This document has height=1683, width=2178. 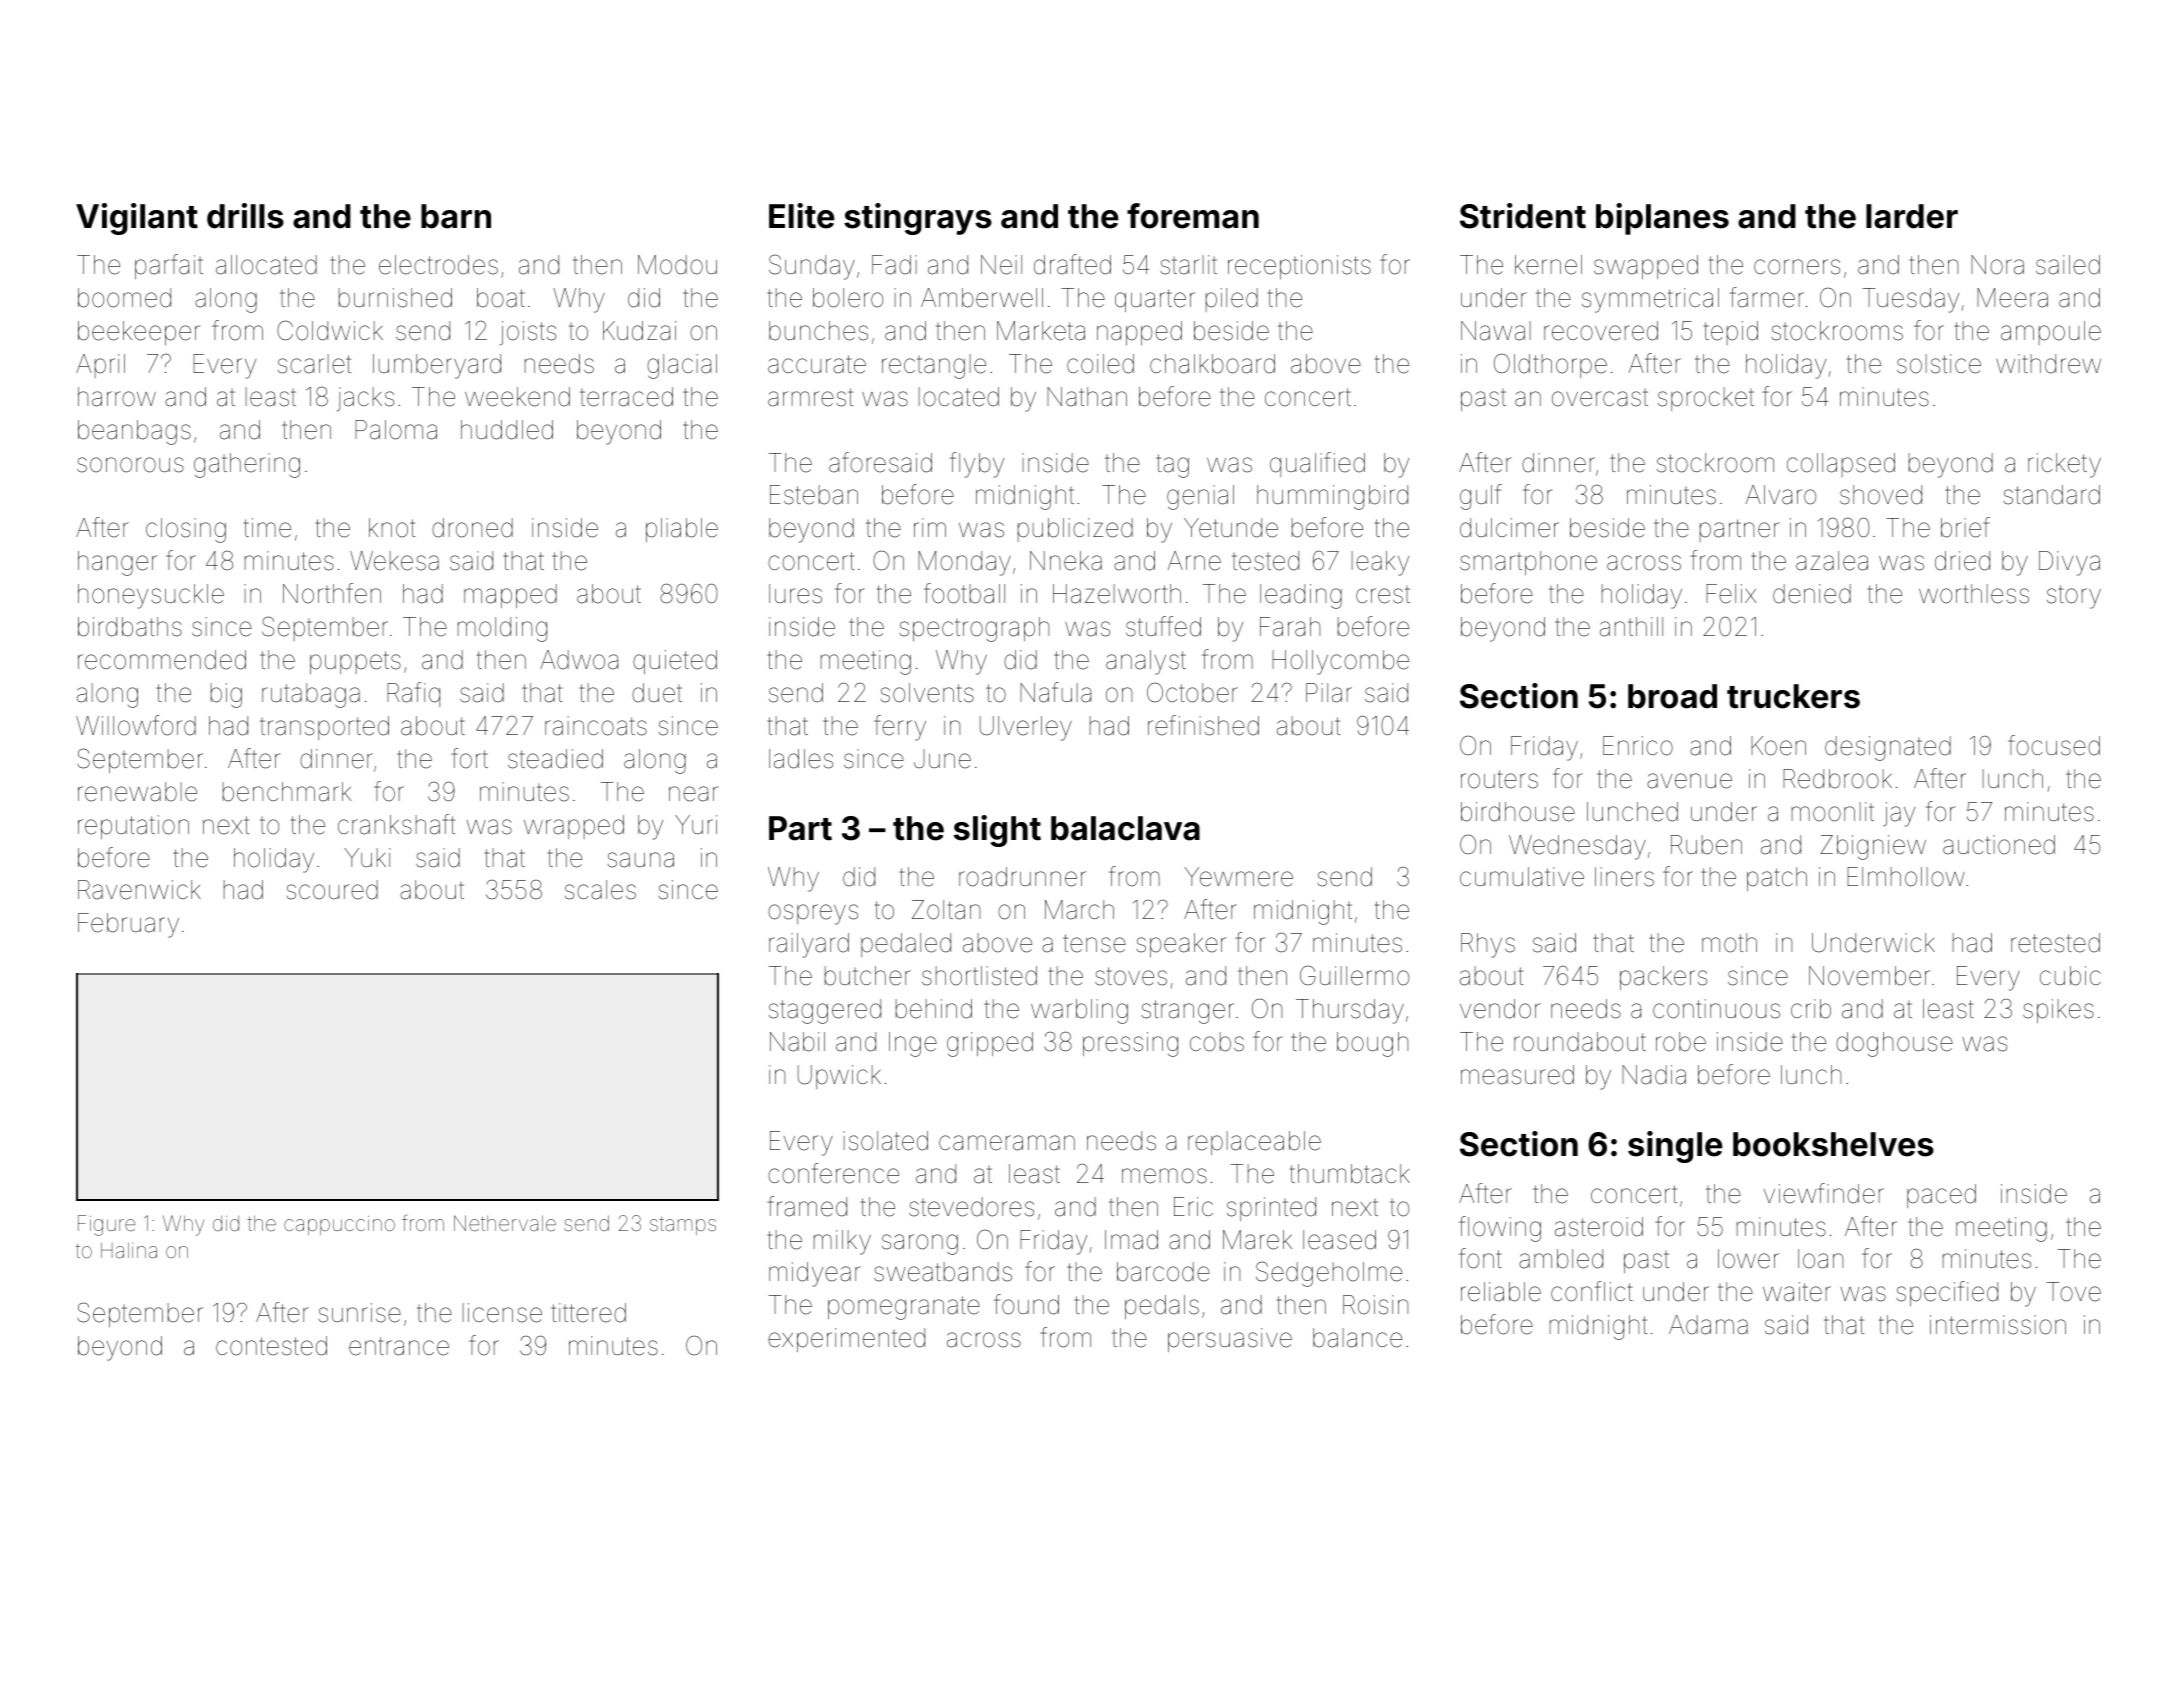 What do you see at coordinates (169, 266) in the document?
I see `parfait` at bounding box center [169, 266].
